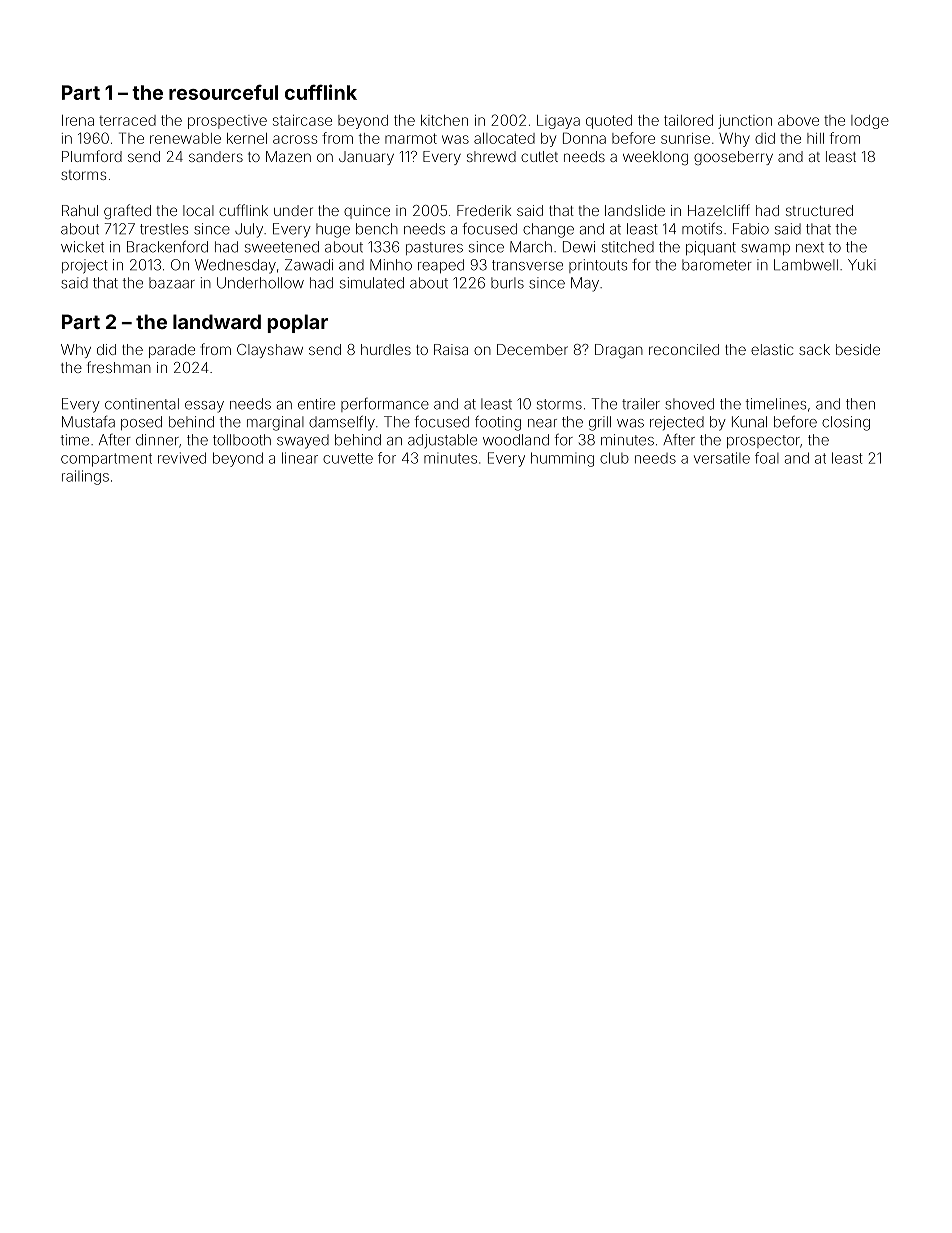  I want to click on December, so click(532, 349).
